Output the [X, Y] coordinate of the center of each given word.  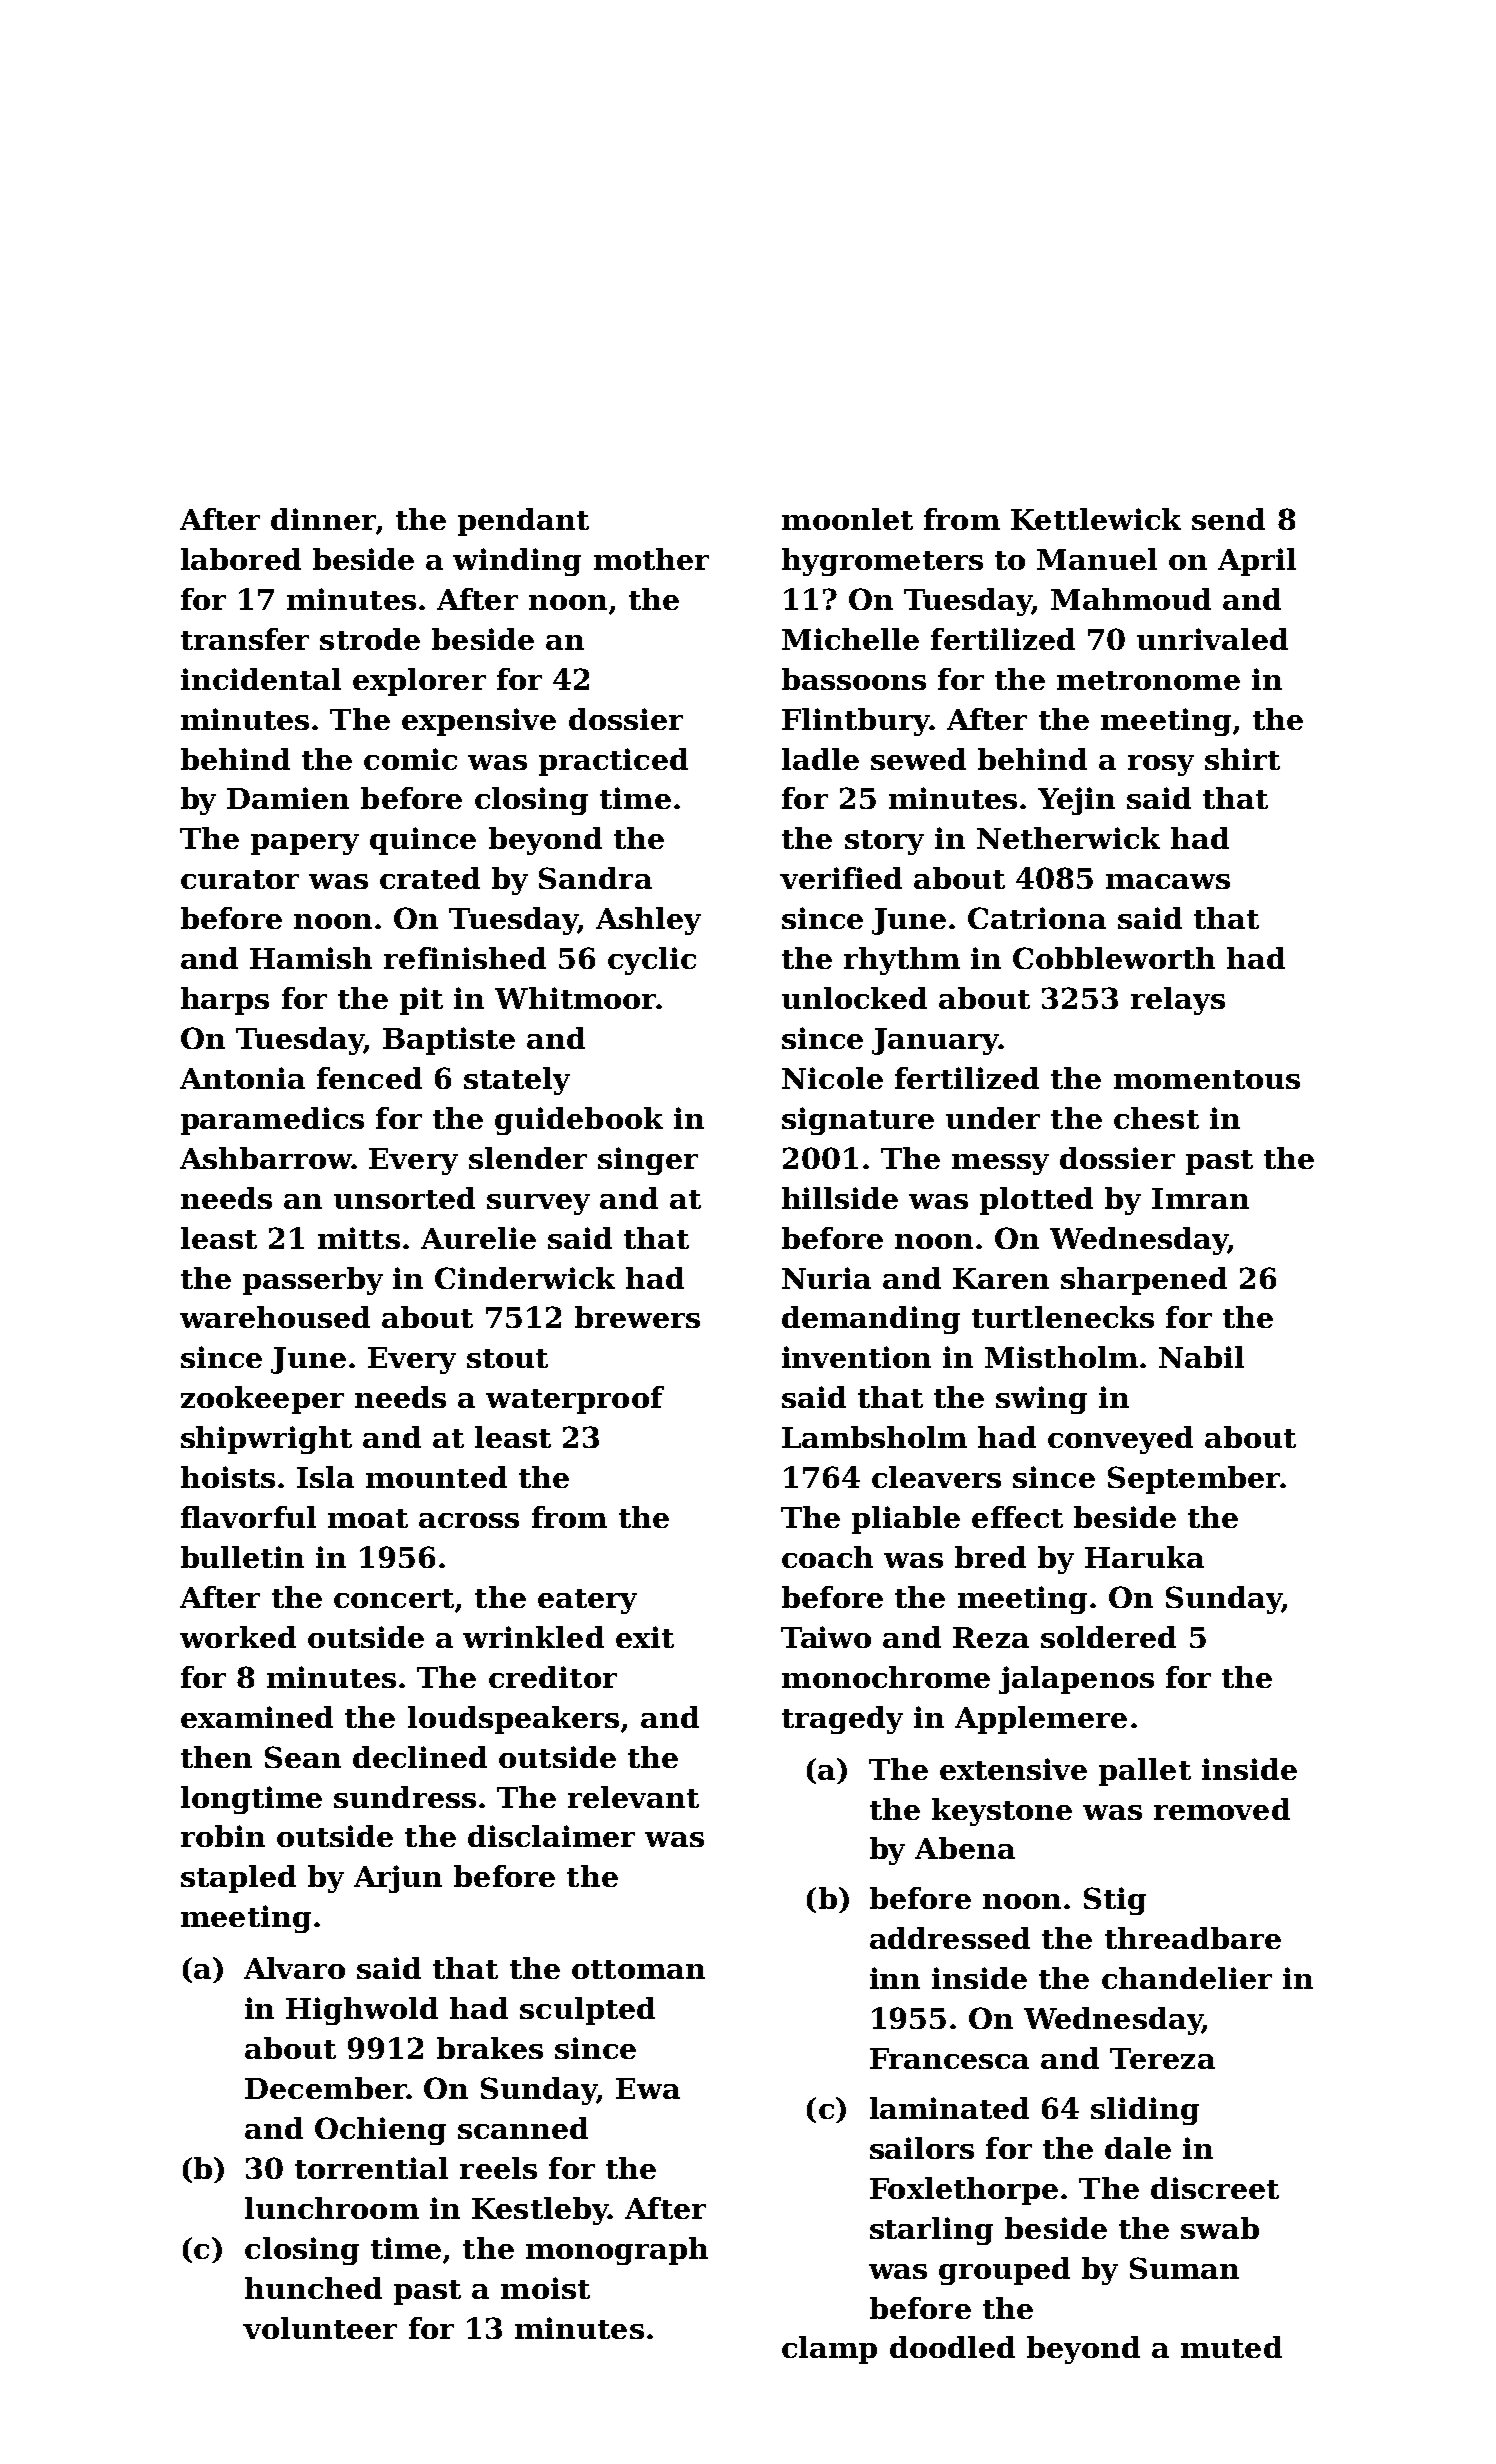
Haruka [1144, 1557]
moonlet [847, 519]
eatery [587, 1601]
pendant [523, 522]
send [1228, 519]
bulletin [242, 1557]
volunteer [320, 2328]
